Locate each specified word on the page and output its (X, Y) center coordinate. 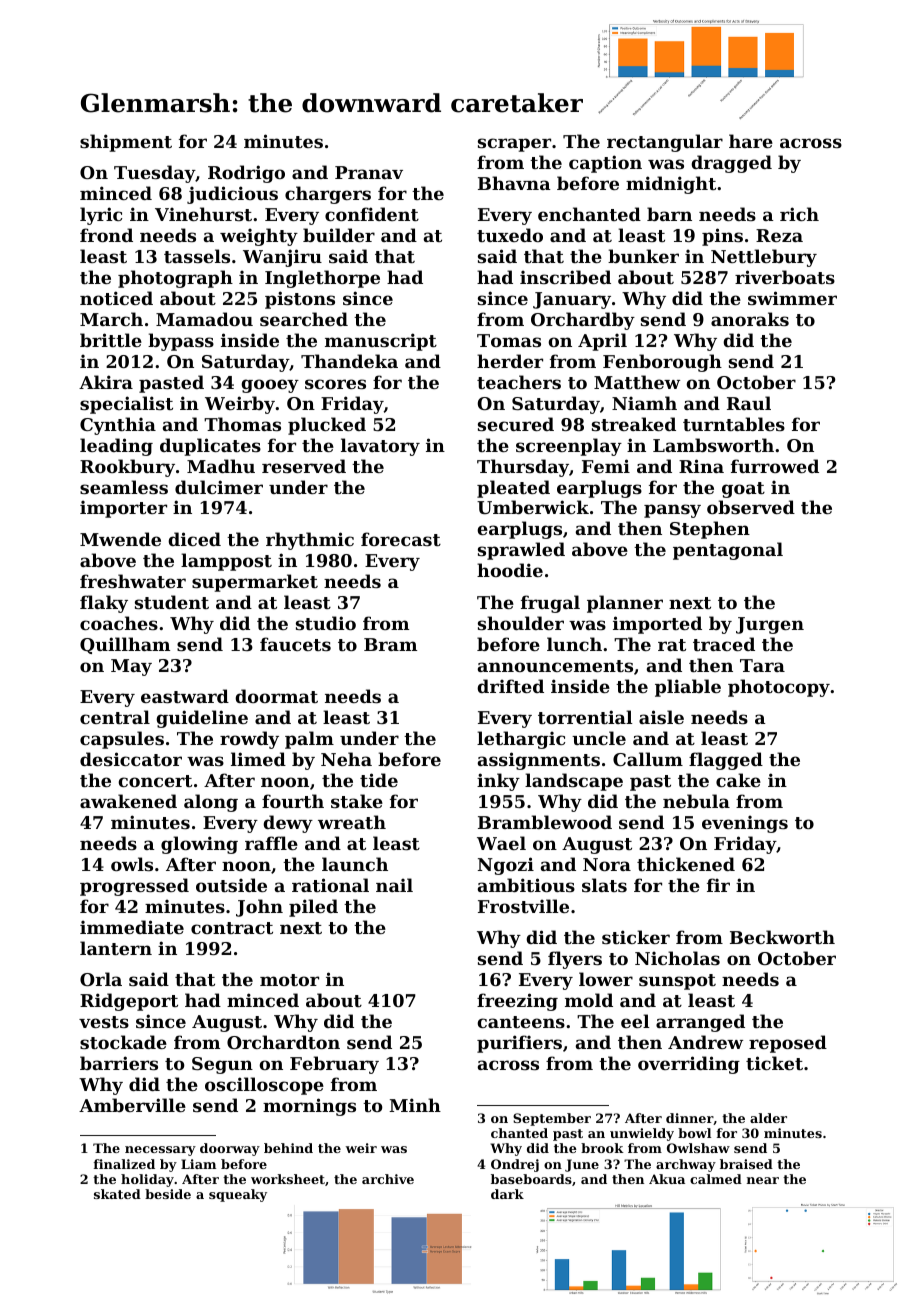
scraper (514, 145)
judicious (232, 195)
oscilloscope (264, 1086)
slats (604, 885)
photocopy (779, 688)
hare (751, 141)
